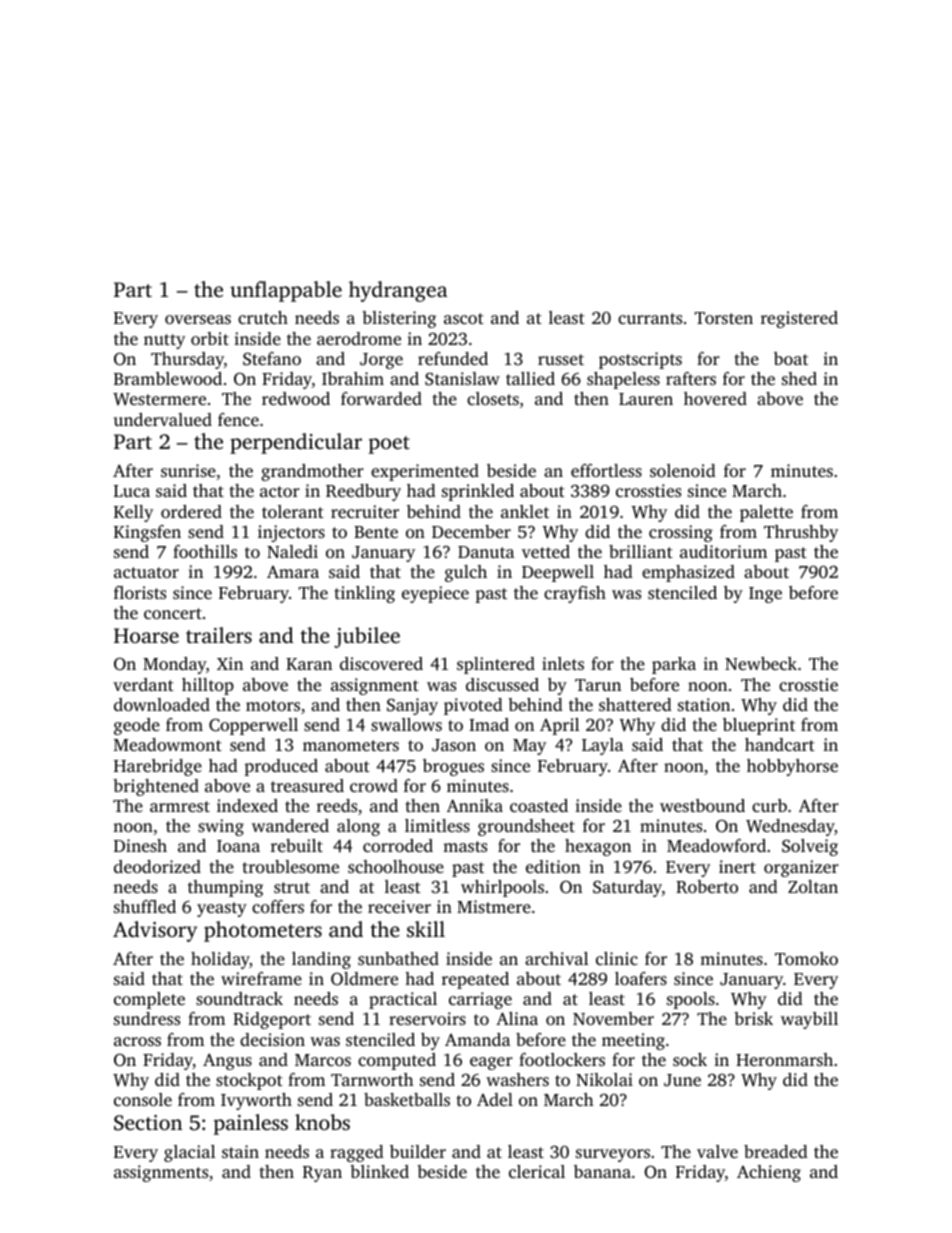  I want to click on Annika, so click(475, 805).
